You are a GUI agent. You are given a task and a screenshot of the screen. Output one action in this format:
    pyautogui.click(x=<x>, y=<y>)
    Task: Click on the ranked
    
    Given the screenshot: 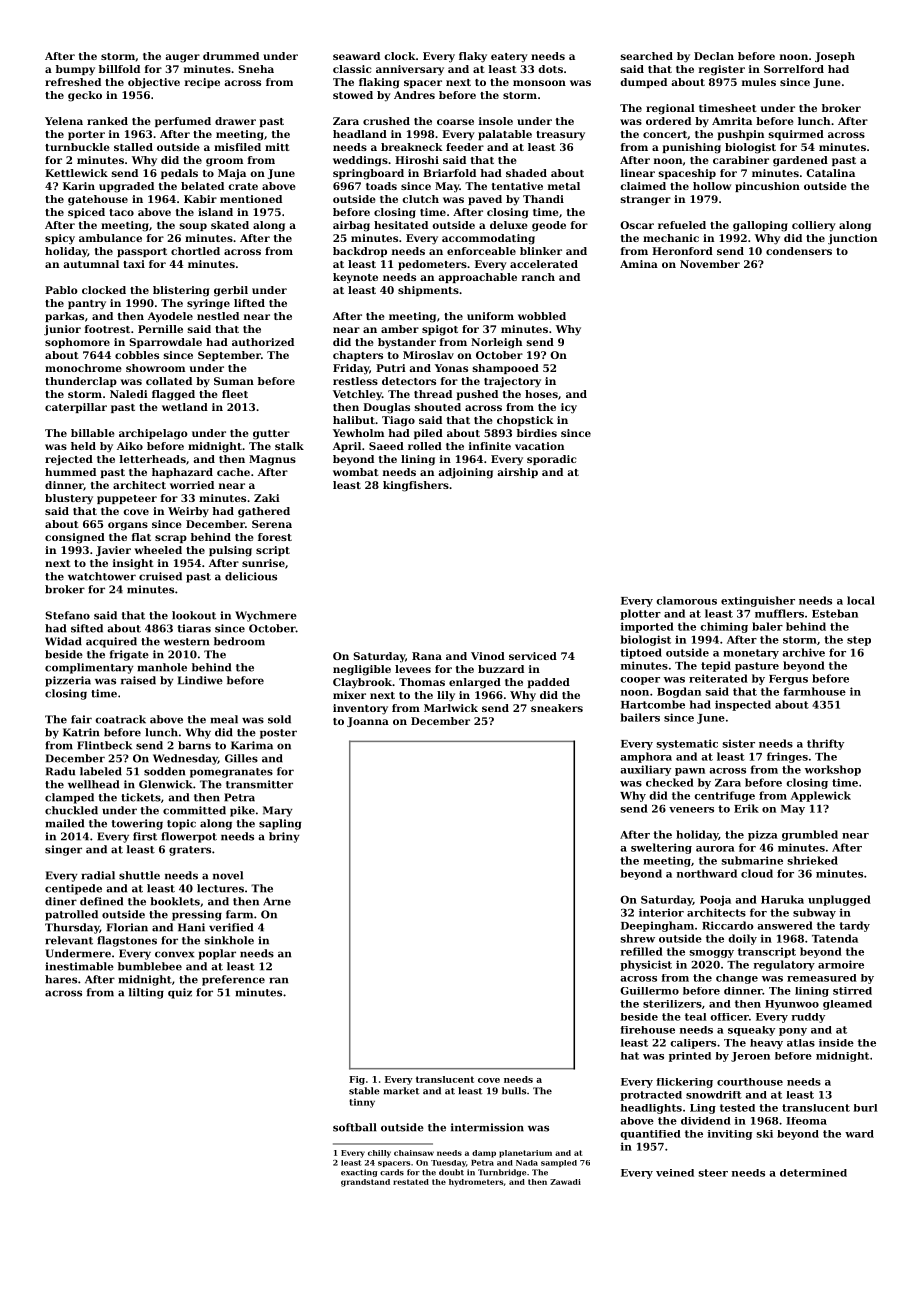 What is the action you would take?
    pyautogui.click(x=107, y=121)
